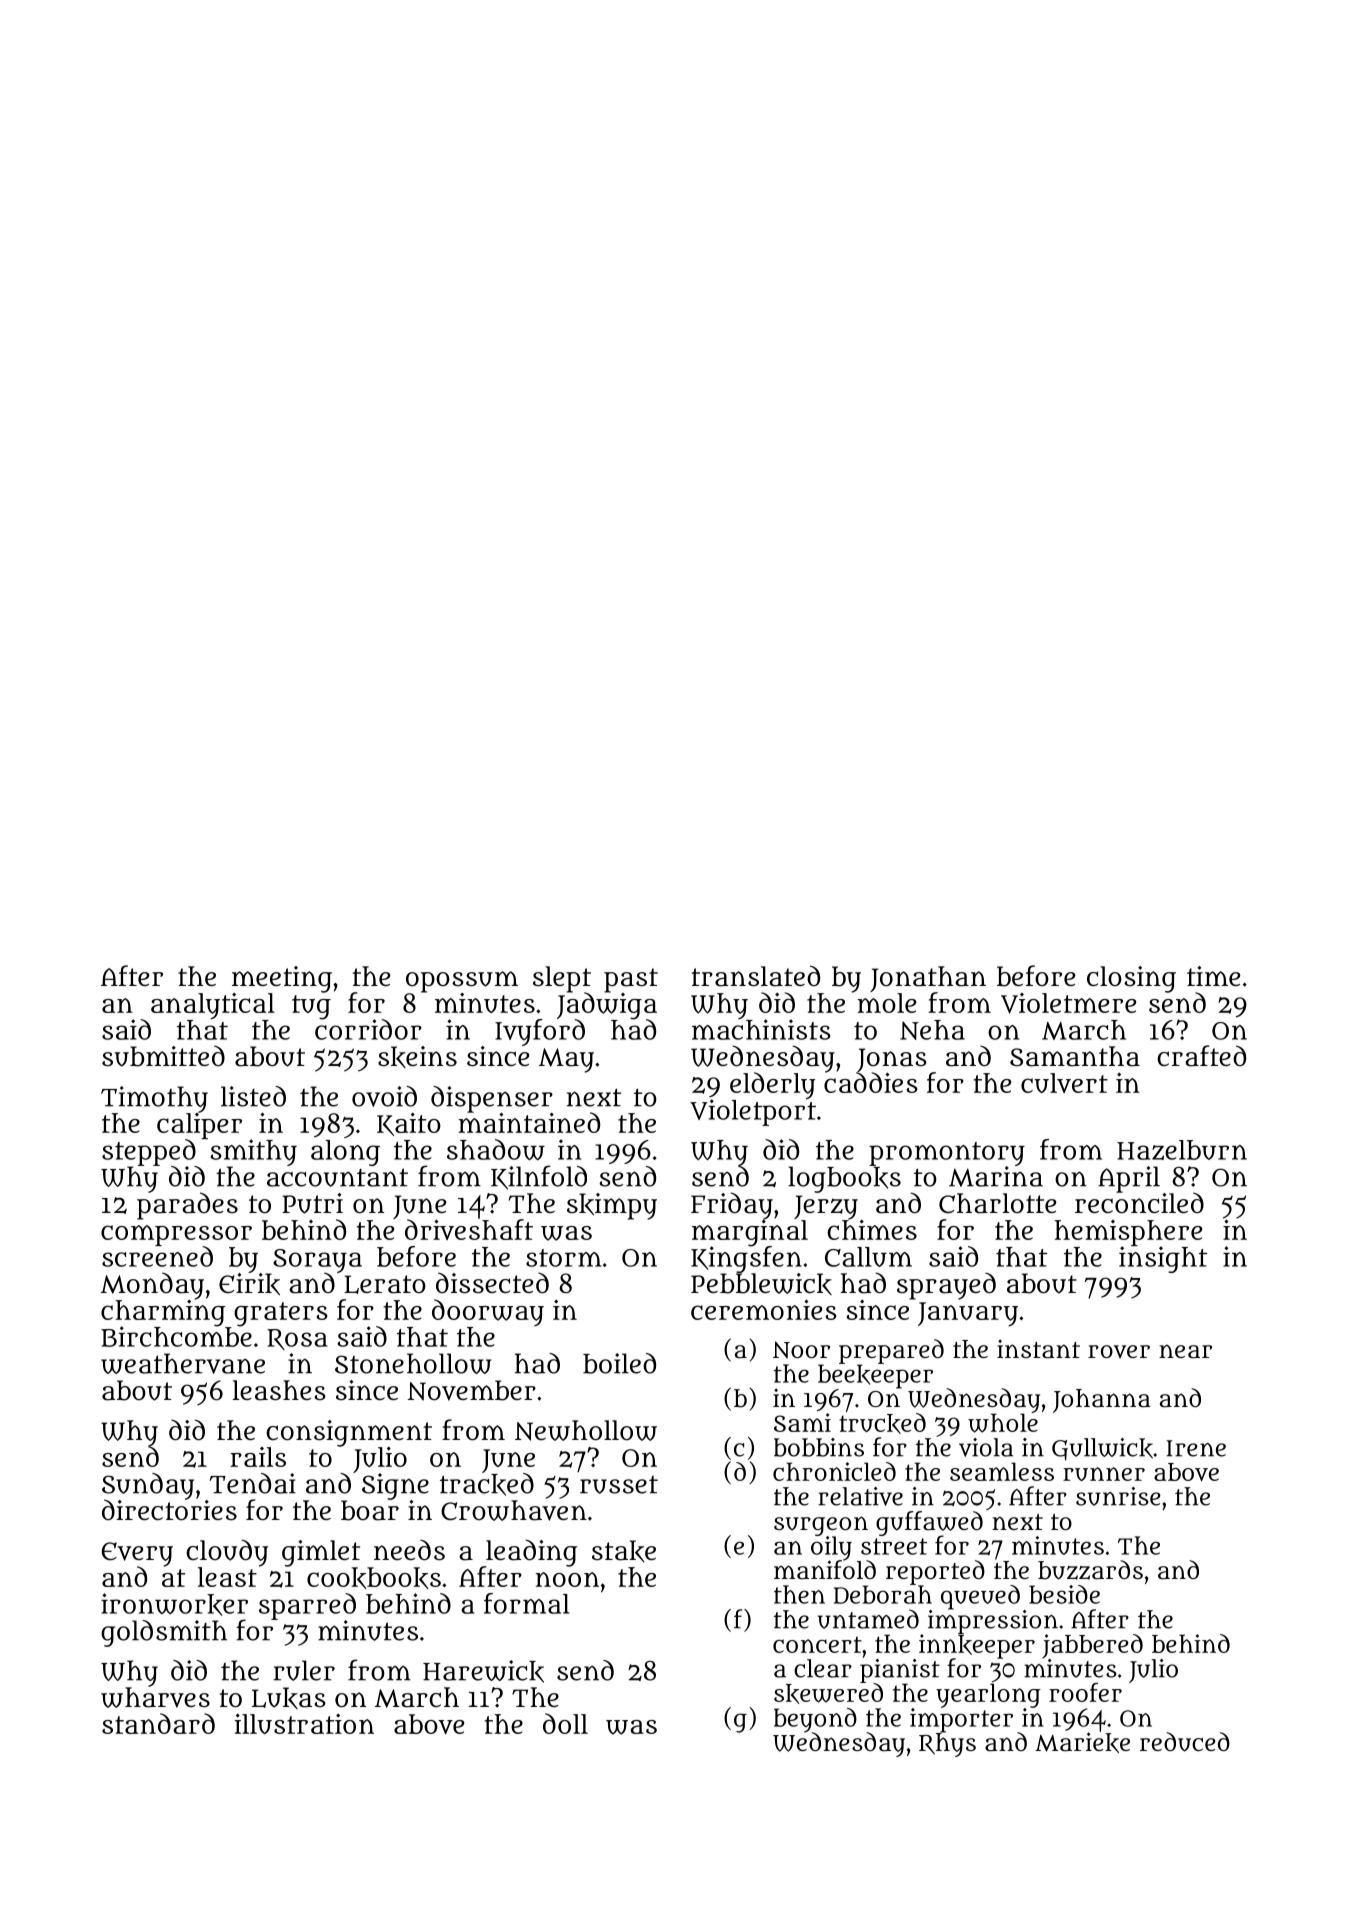 The height and width of the screenshot is (1907, 1348). What do you see at coordinates (1185, 1351) in the screenshot?
I see `near` at bounding box center [1185, 1351].
